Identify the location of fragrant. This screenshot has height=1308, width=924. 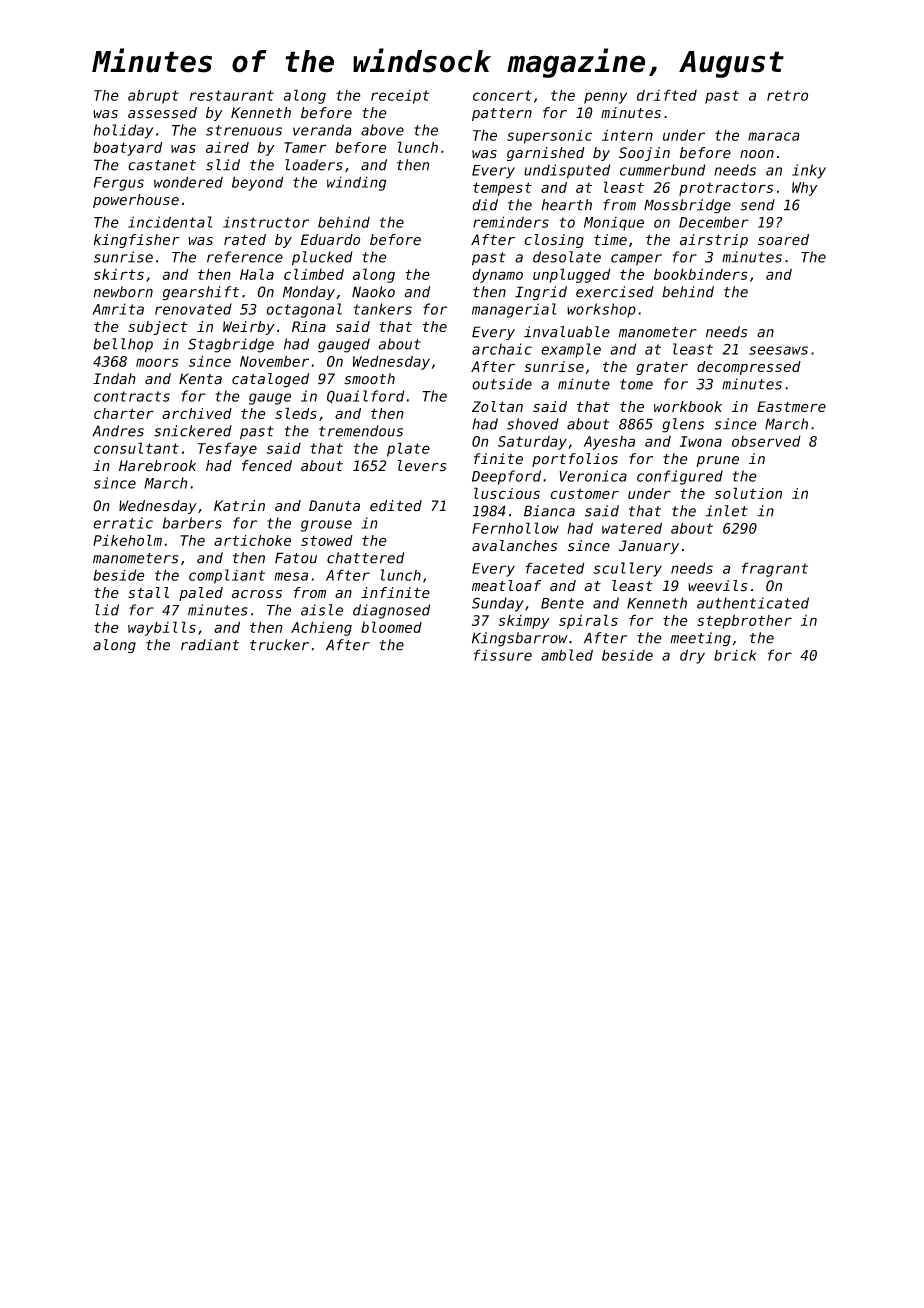
(775, 569).
